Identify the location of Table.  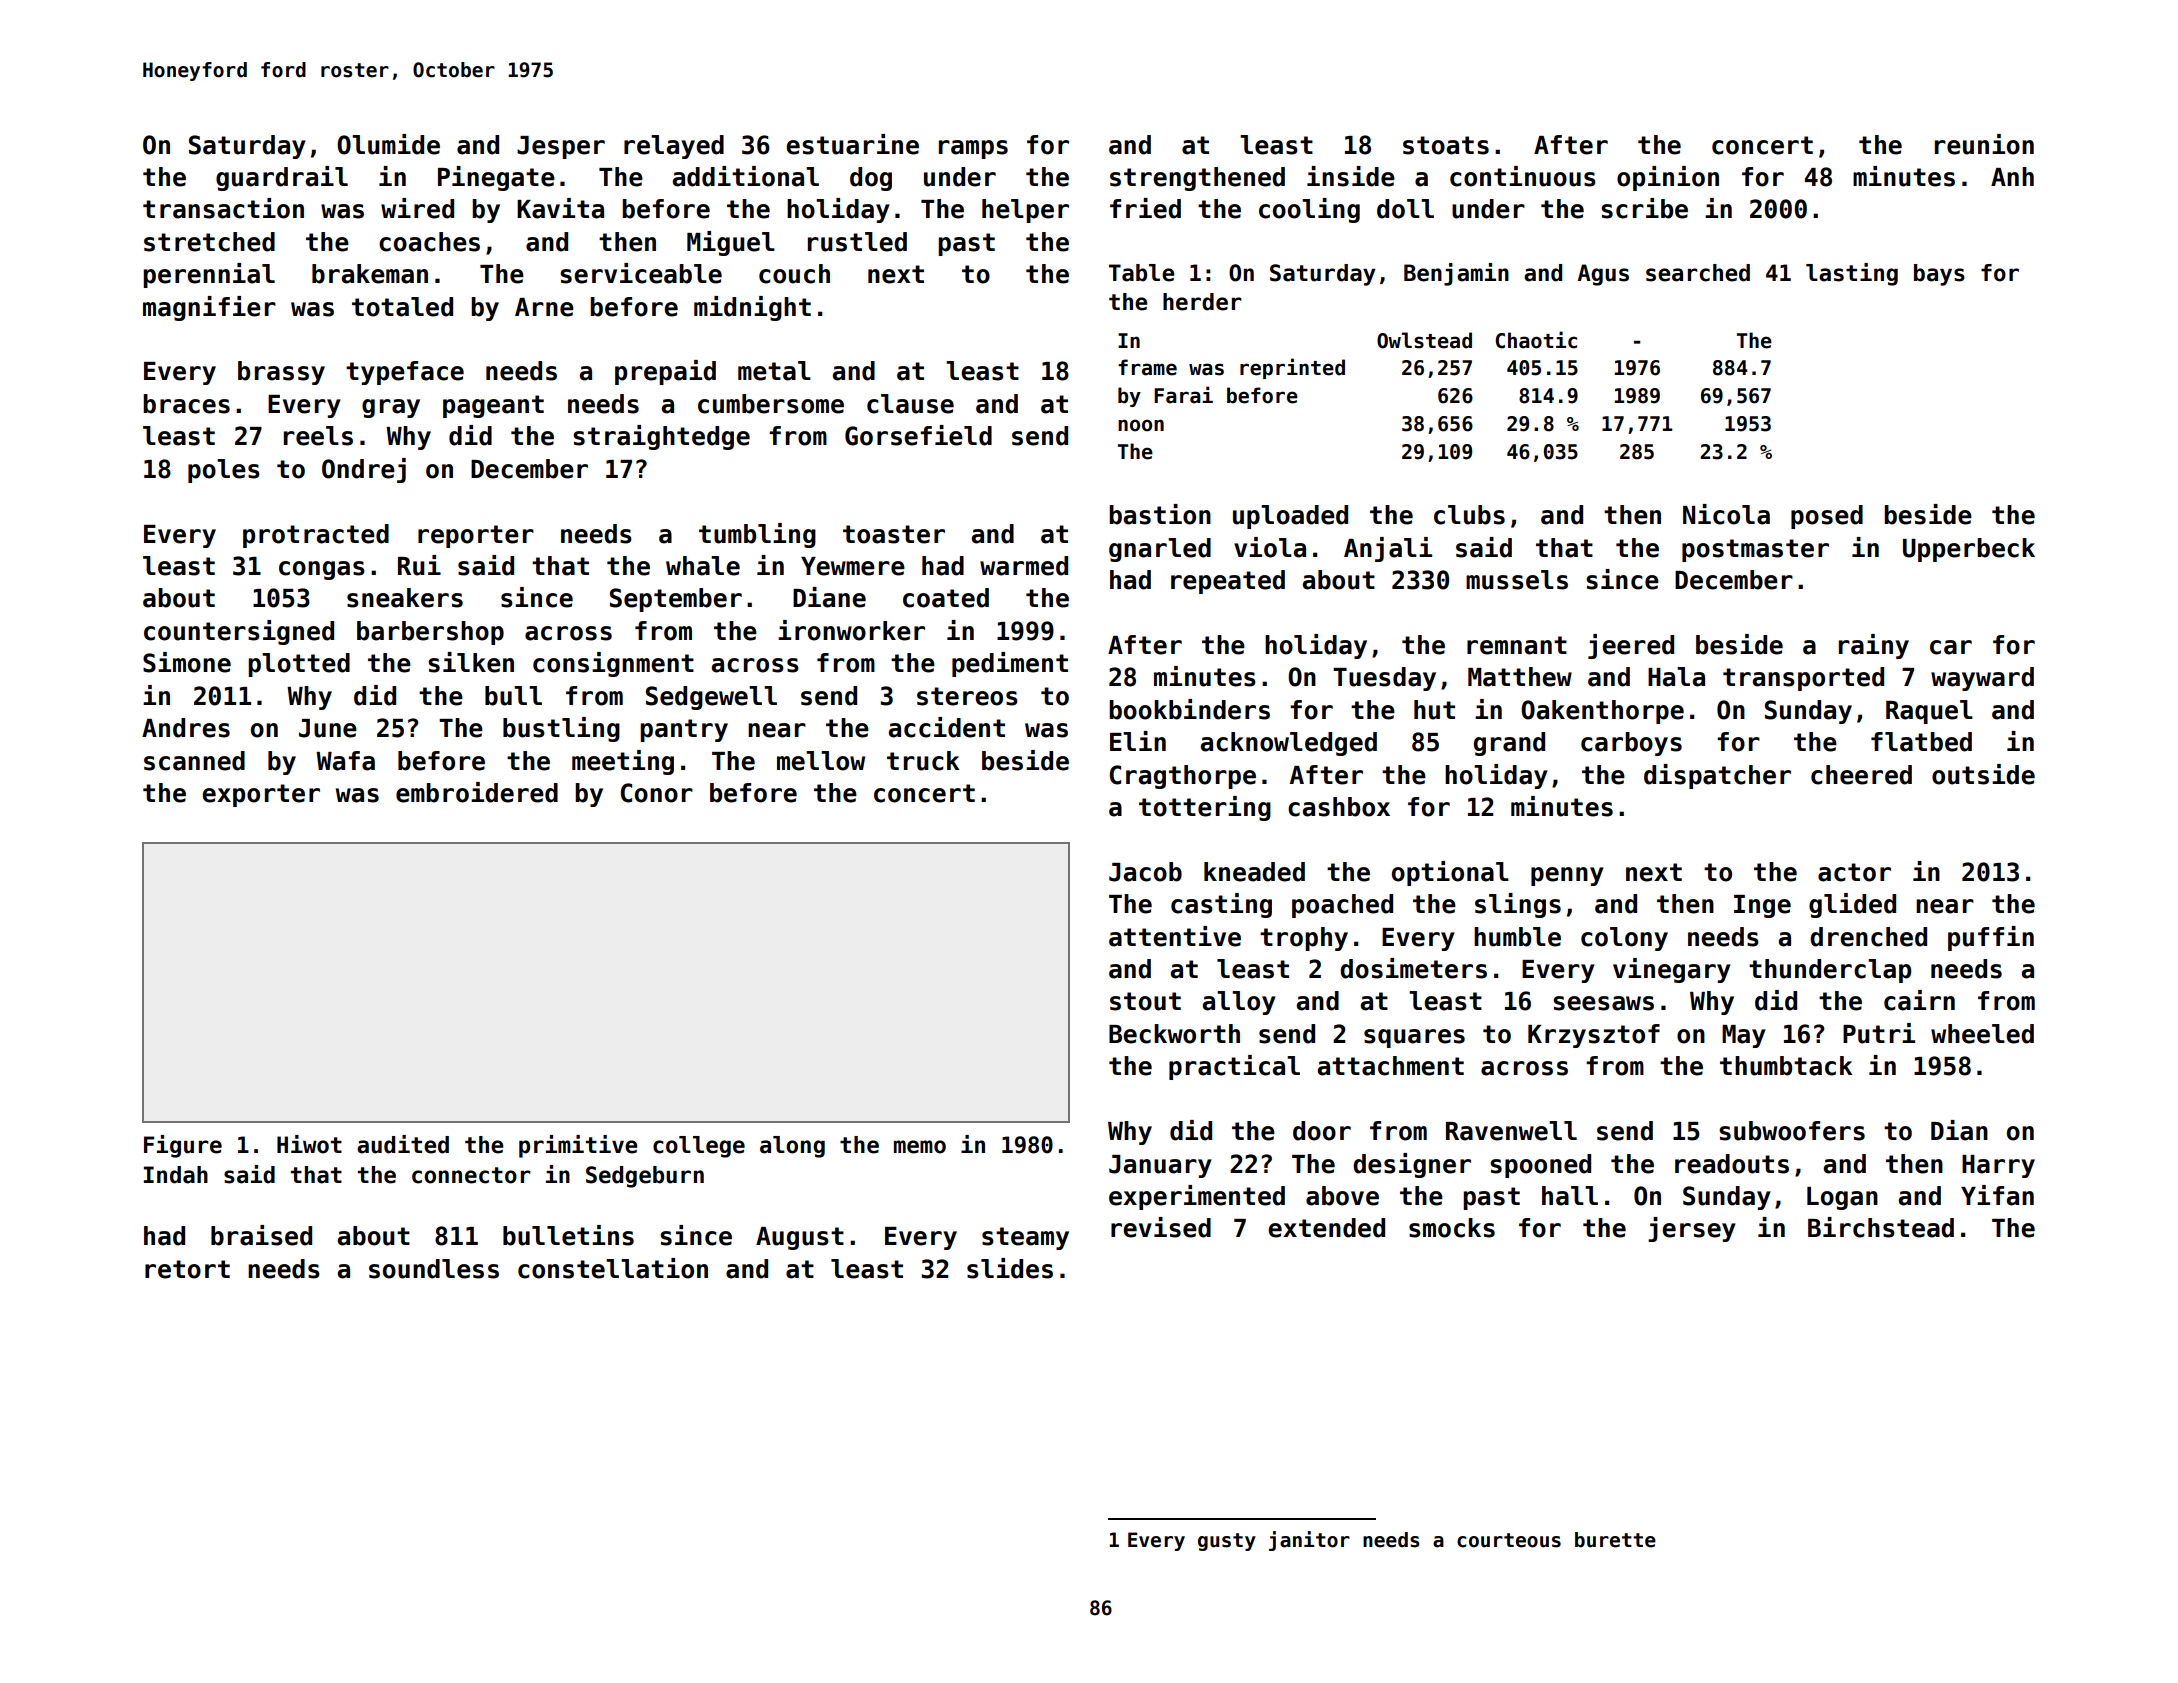
(1142, 273).
